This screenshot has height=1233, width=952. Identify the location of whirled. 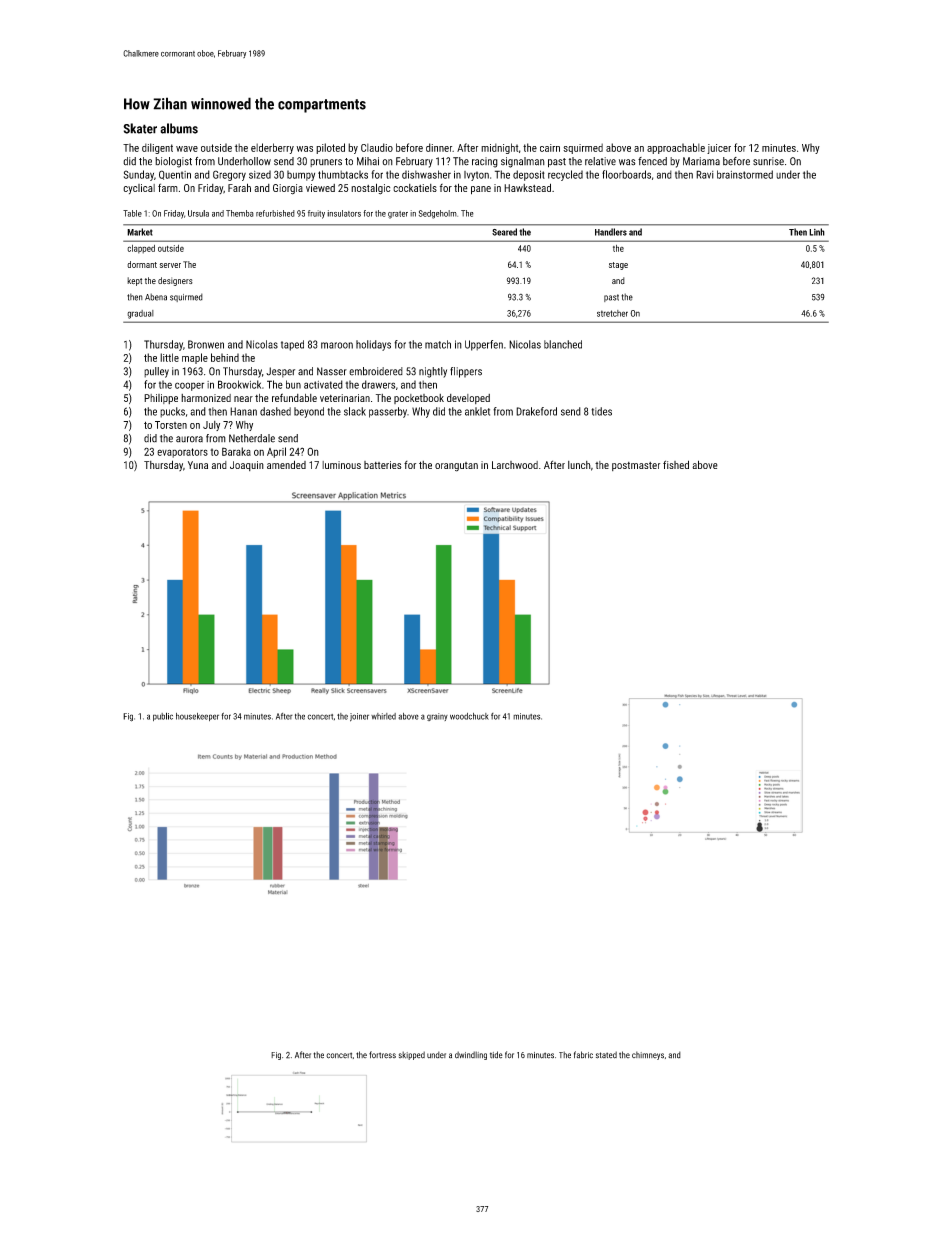
(383, 716).
